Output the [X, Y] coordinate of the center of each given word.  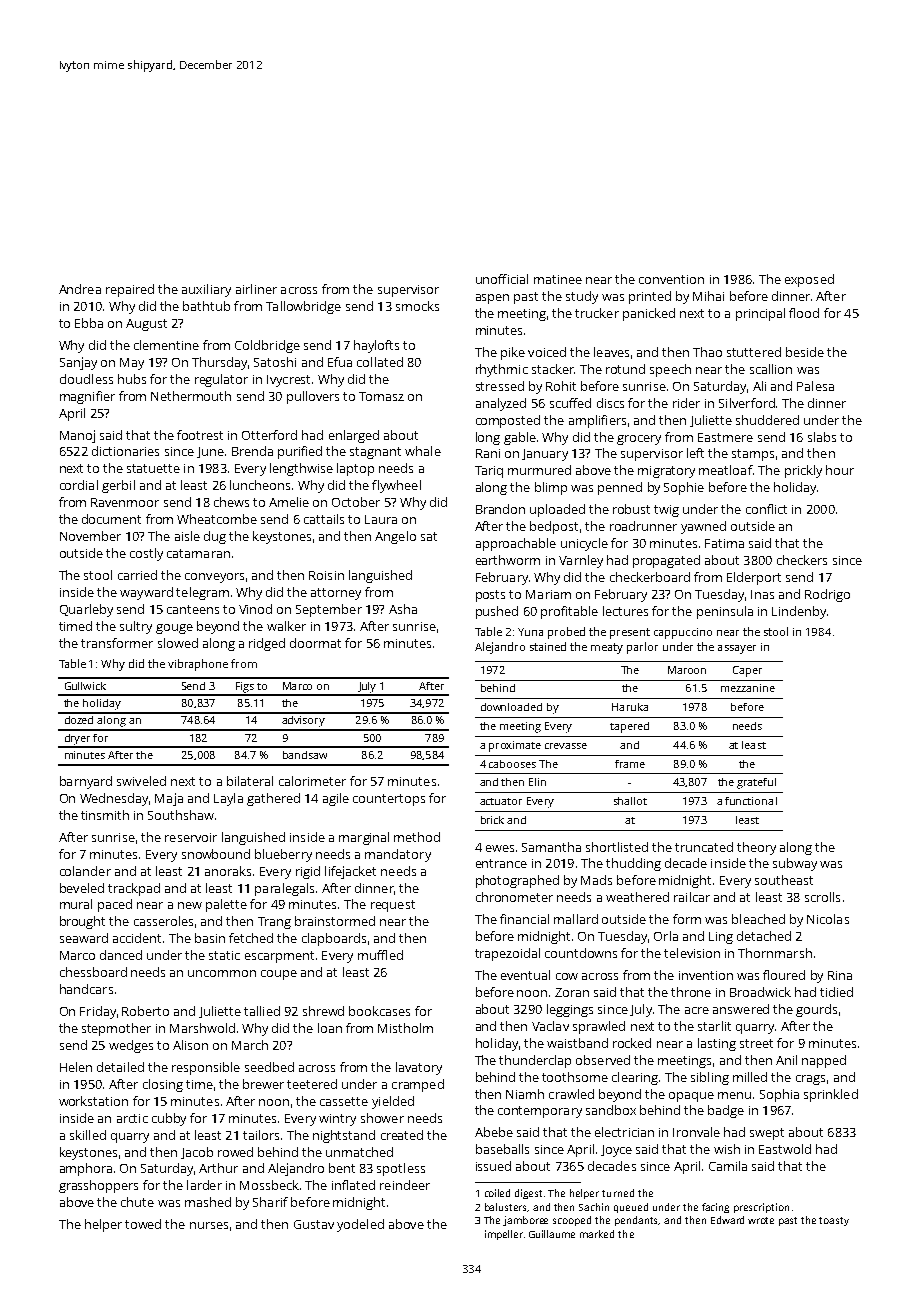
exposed [809, 280]
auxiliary [206, 290]
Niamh [525, 1094]
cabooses [512, 764]
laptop [355, 469]
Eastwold [785, 1149]
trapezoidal [507, 954]
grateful [756, 783]
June [210, 452]
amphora [86, 1169]
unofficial [502, 279]
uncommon [222, 973]
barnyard [86, 782]
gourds [816, 1010]
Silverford [747, 403]
